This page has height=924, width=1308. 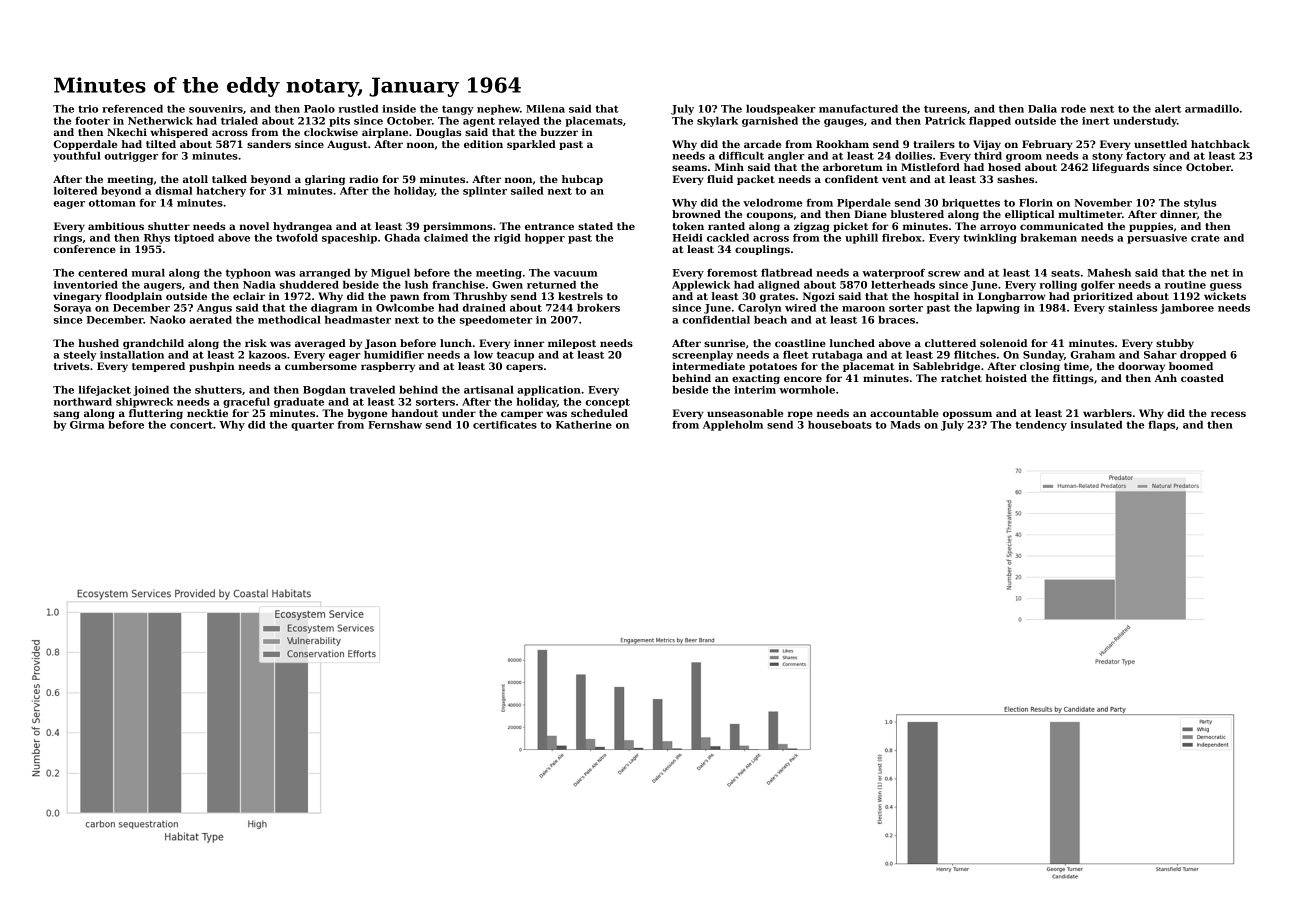 What do you see at coordinates (549, 226) in the page?
I see `entrance` at bounding box center [549, 226].
